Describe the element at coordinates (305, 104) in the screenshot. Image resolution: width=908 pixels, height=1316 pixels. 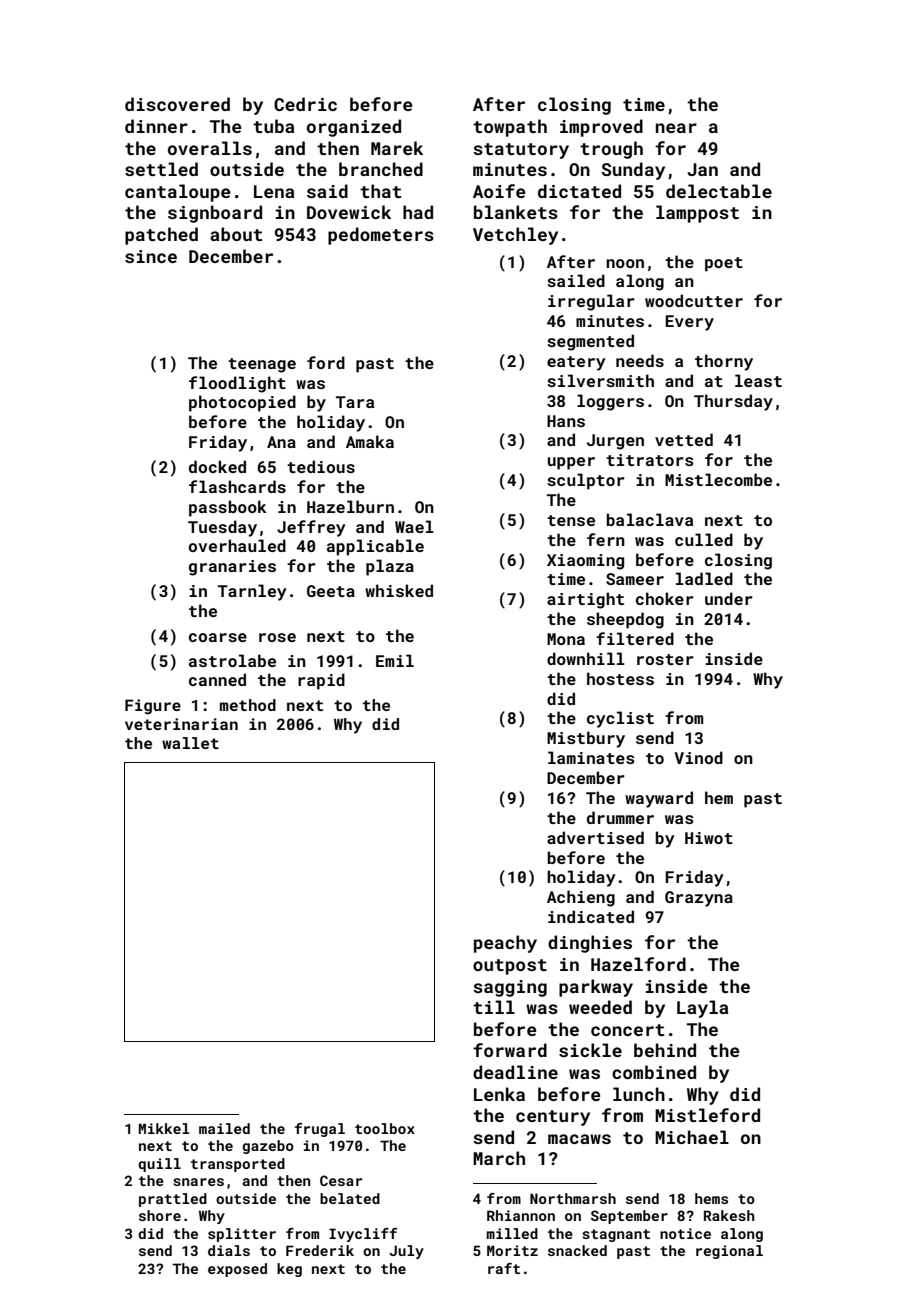
I see `Cedric` at that location.
